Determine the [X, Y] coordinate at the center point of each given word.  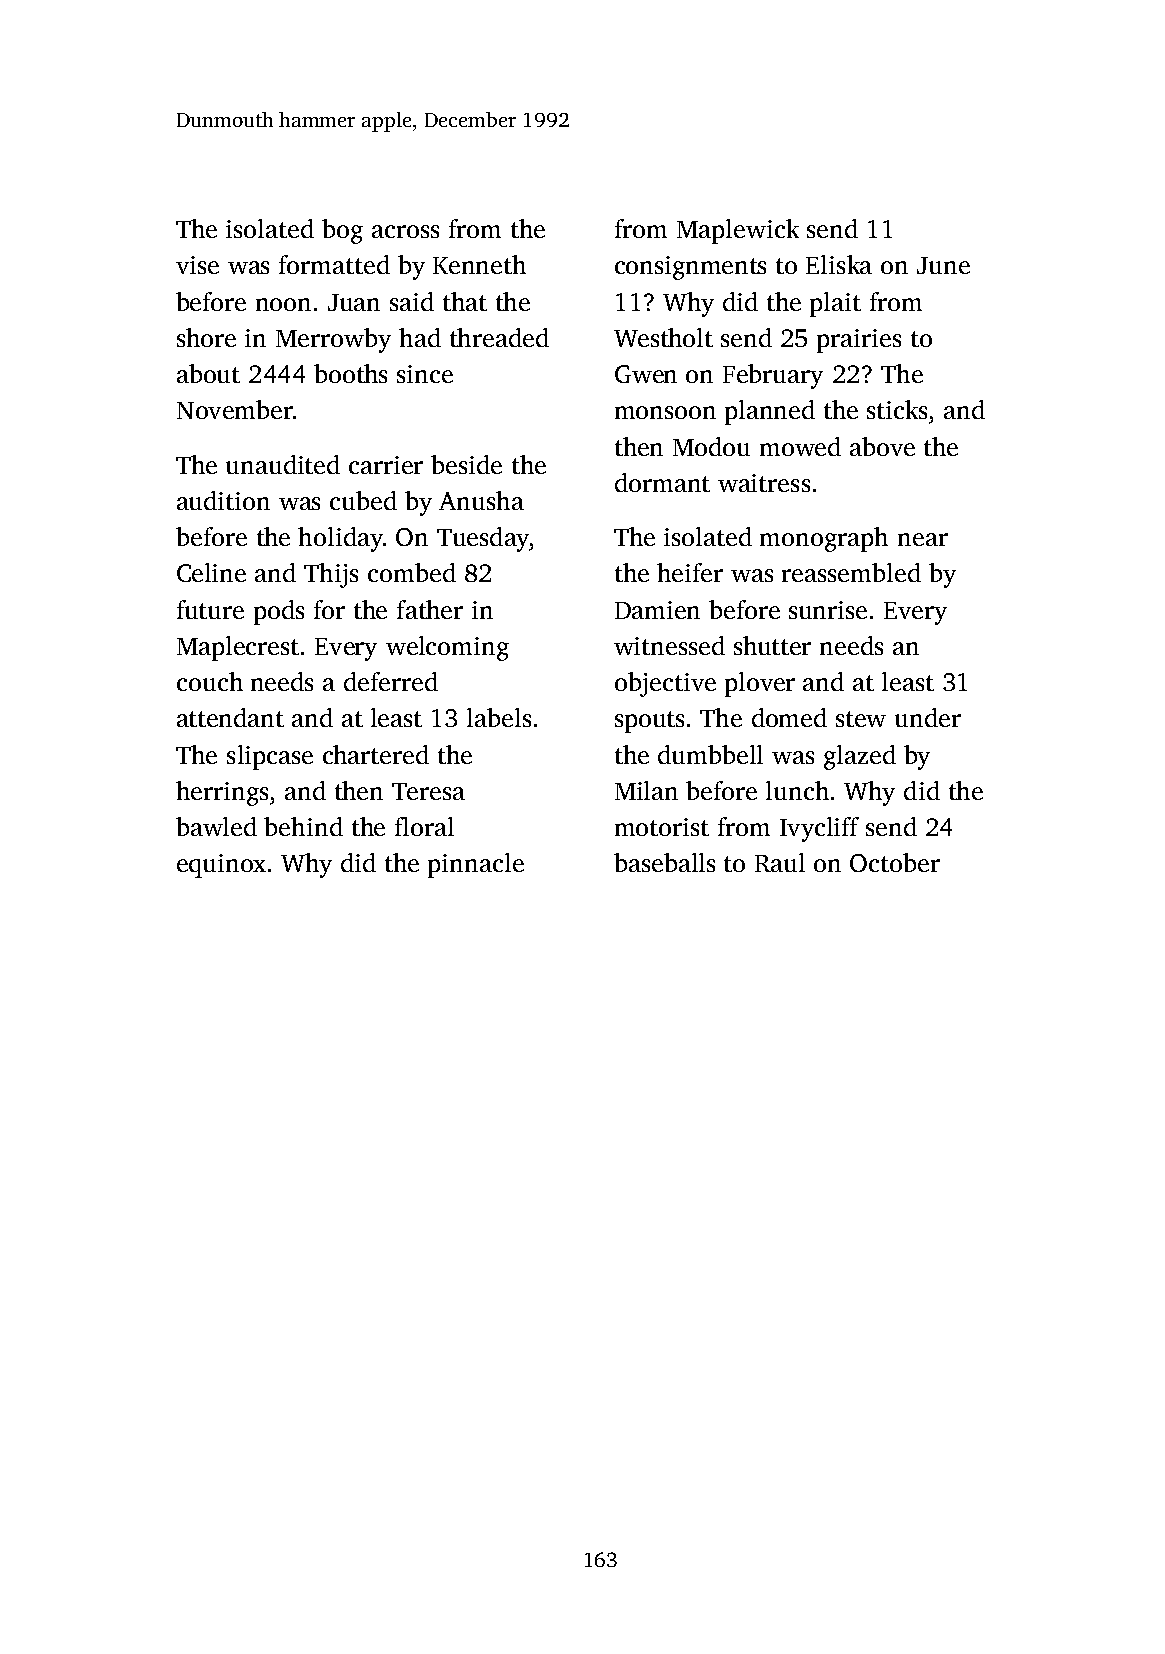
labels [499, 717]
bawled [216, 826]
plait [835, 304]
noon [283, 304]
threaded [499, 337]
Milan [646, 790]
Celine [211, 572]
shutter [772, 645]
